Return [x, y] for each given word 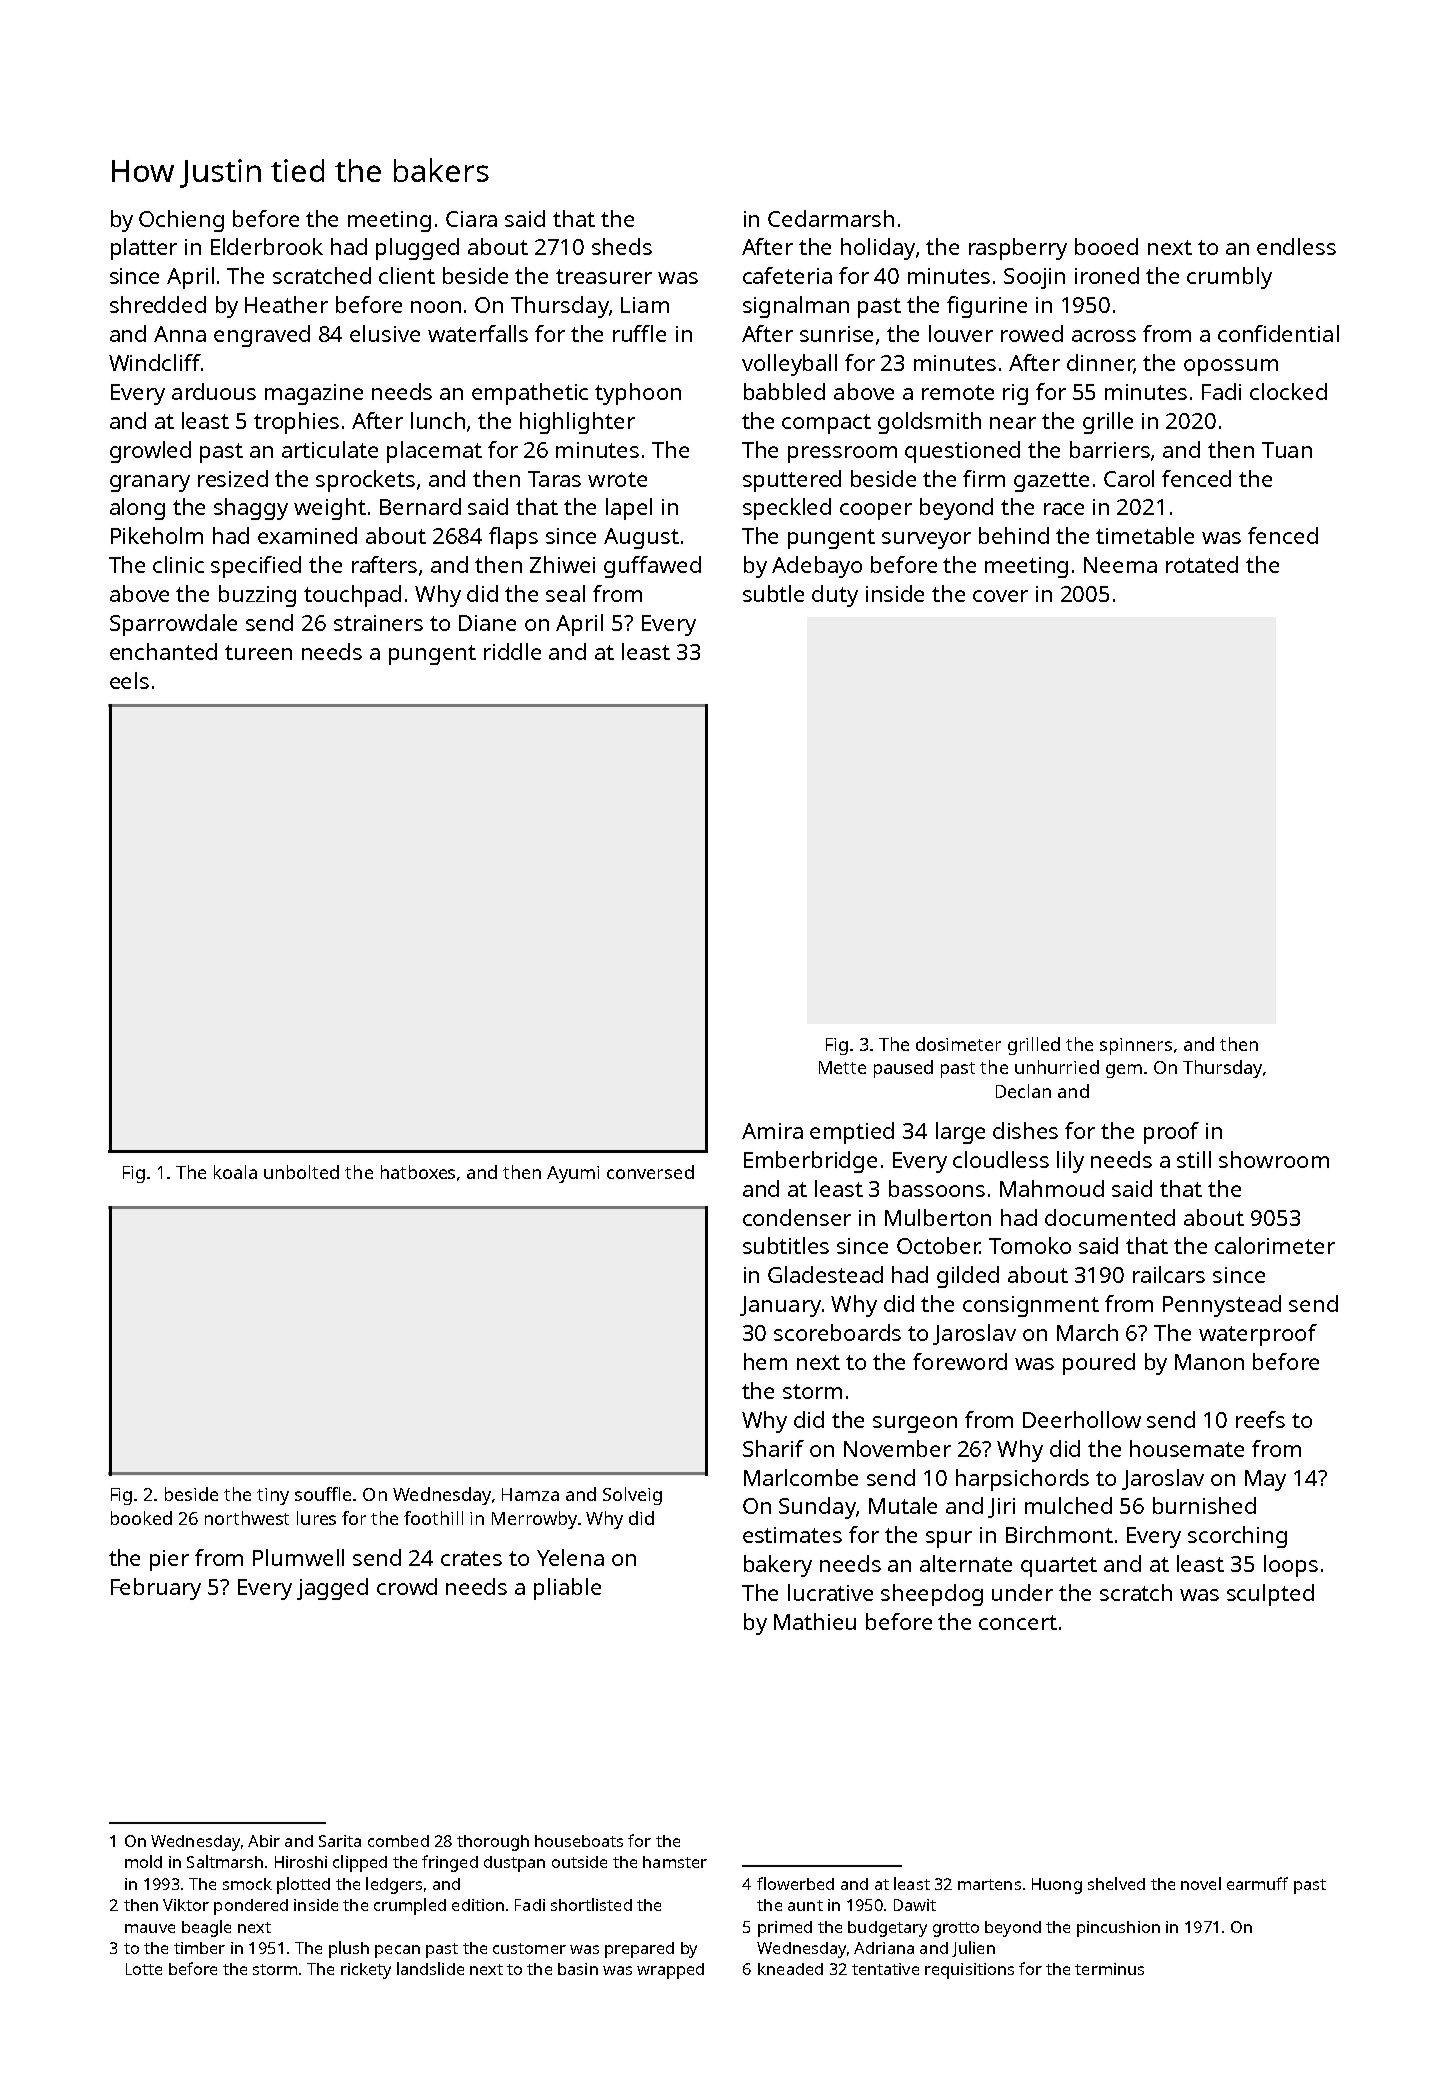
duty [835, 596]
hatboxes [418, 1172]
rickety [366, 1971]
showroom [1274, 1159]
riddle [512, 651]
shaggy [251, 509]
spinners [1136, 1046]
